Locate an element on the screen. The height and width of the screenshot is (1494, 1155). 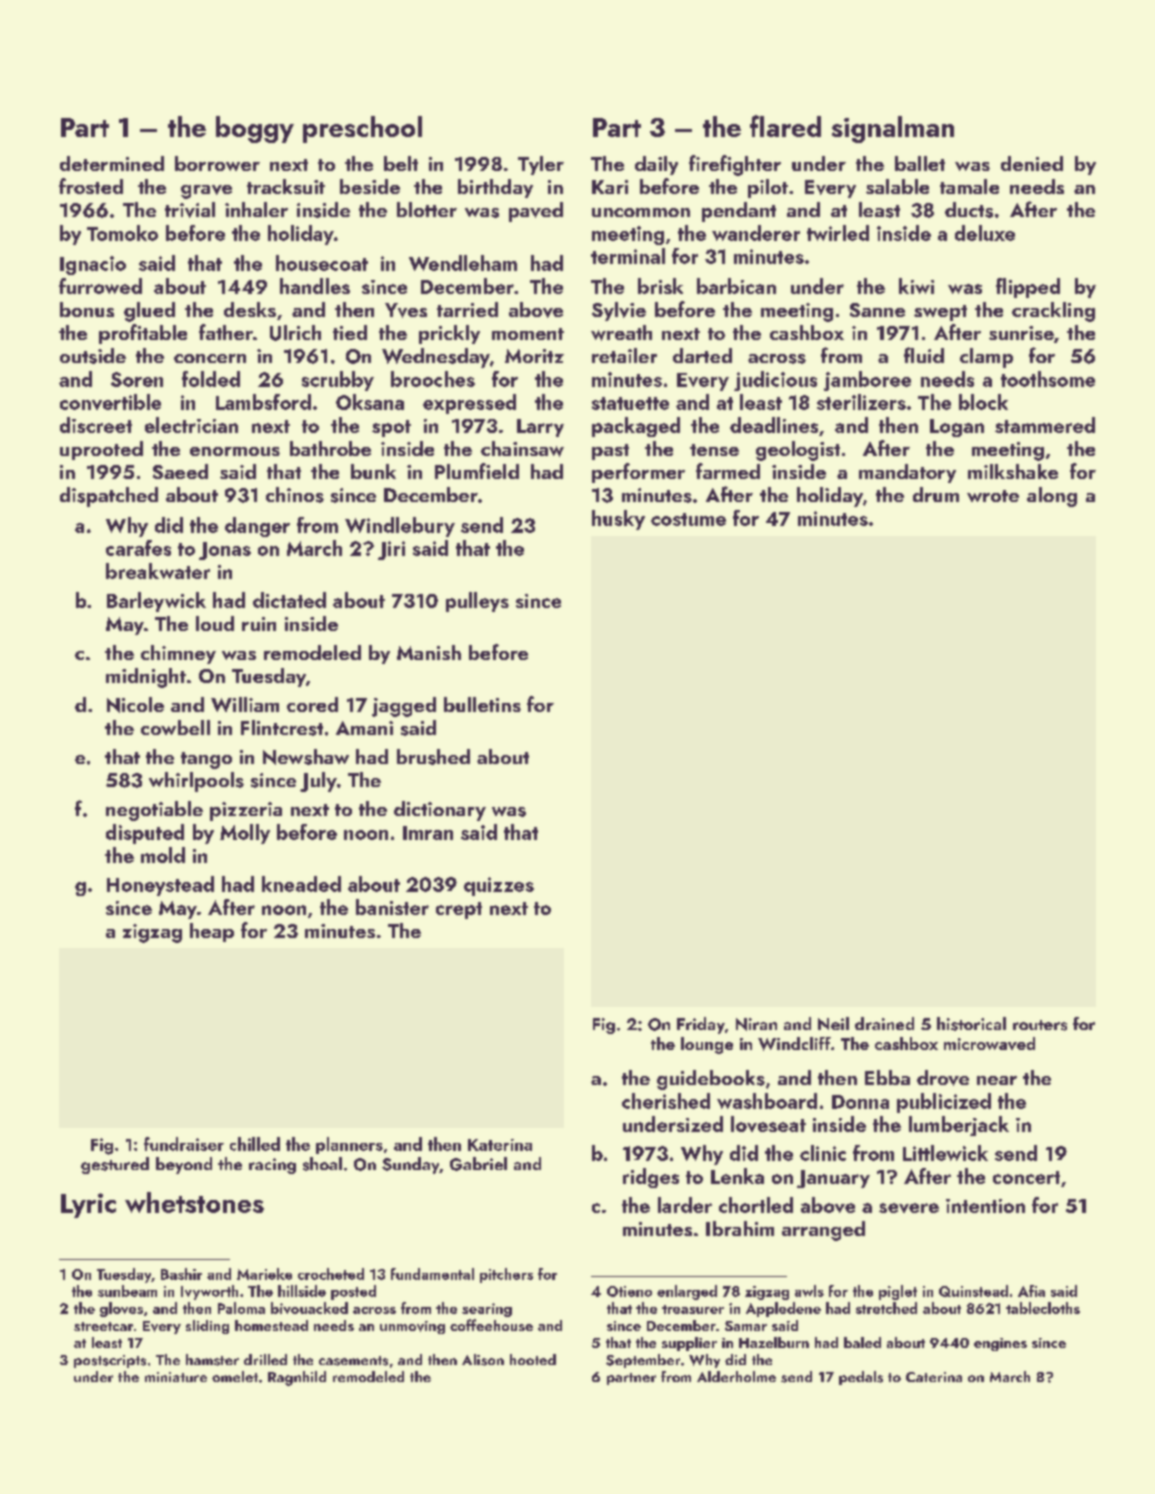
Ivyworth is located at coordinates (209, 1292).
